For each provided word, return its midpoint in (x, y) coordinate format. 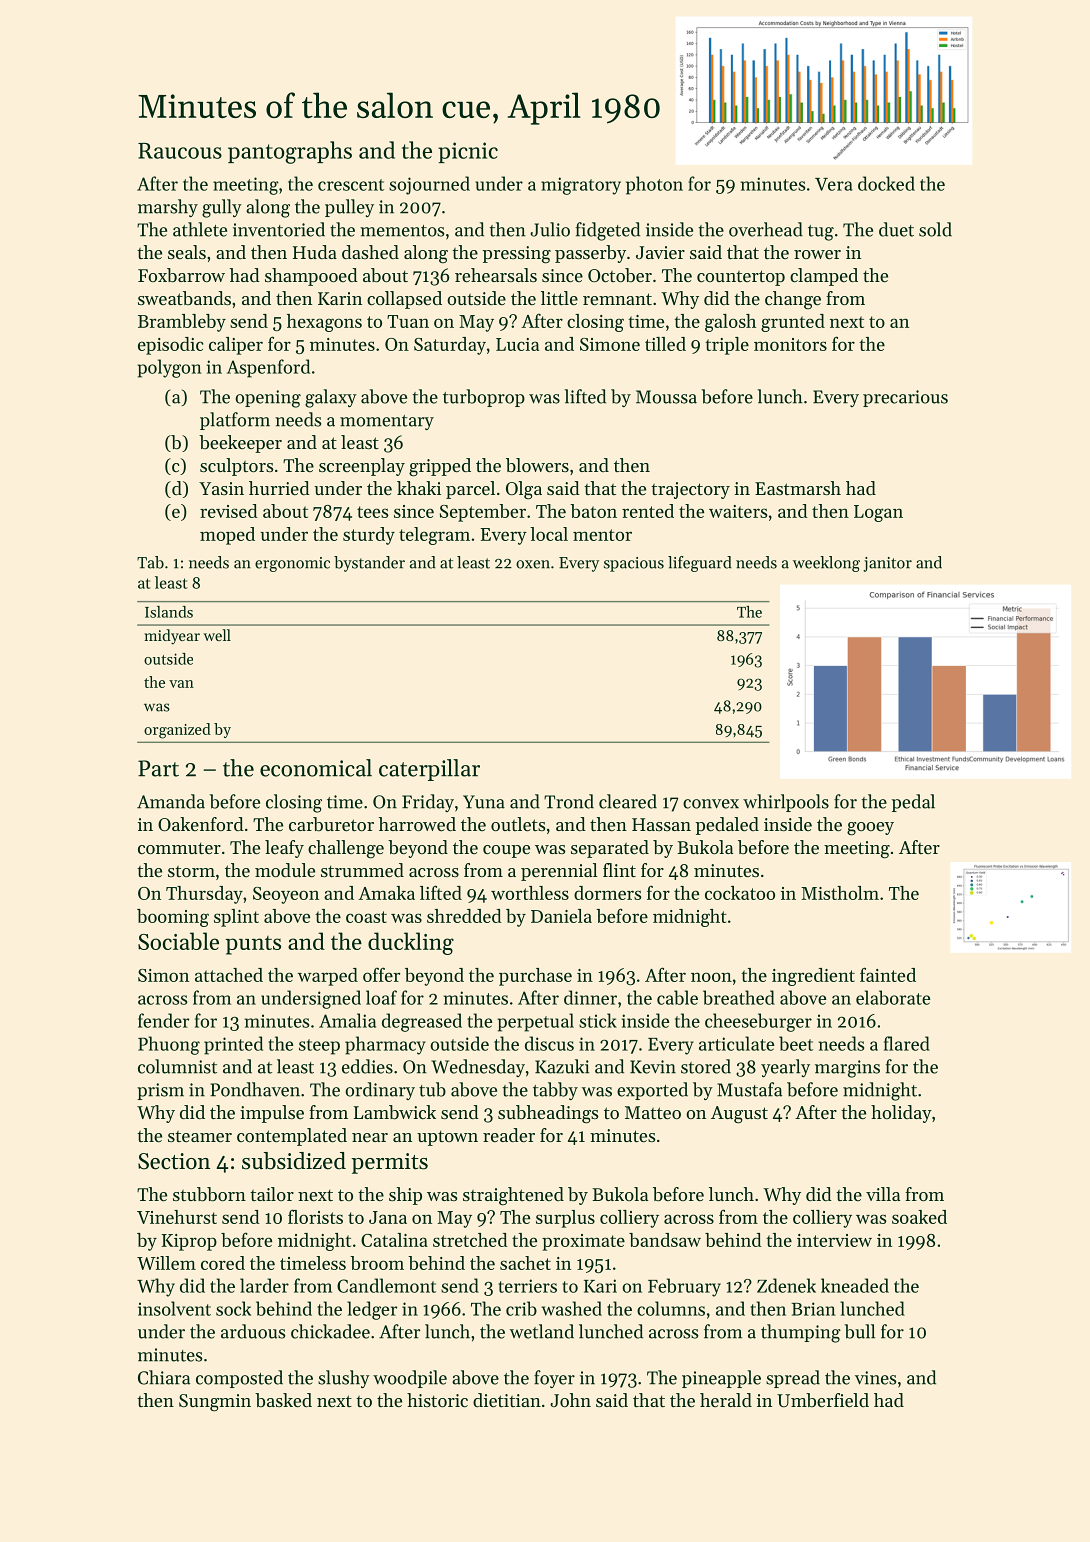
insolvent (174, 1308)
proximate (583, 1242)
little (559, 298)
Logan (878, 513)
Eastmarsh (798, 488)
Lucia (517, 344)
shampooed (311, 277)
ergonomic (292, 564)
